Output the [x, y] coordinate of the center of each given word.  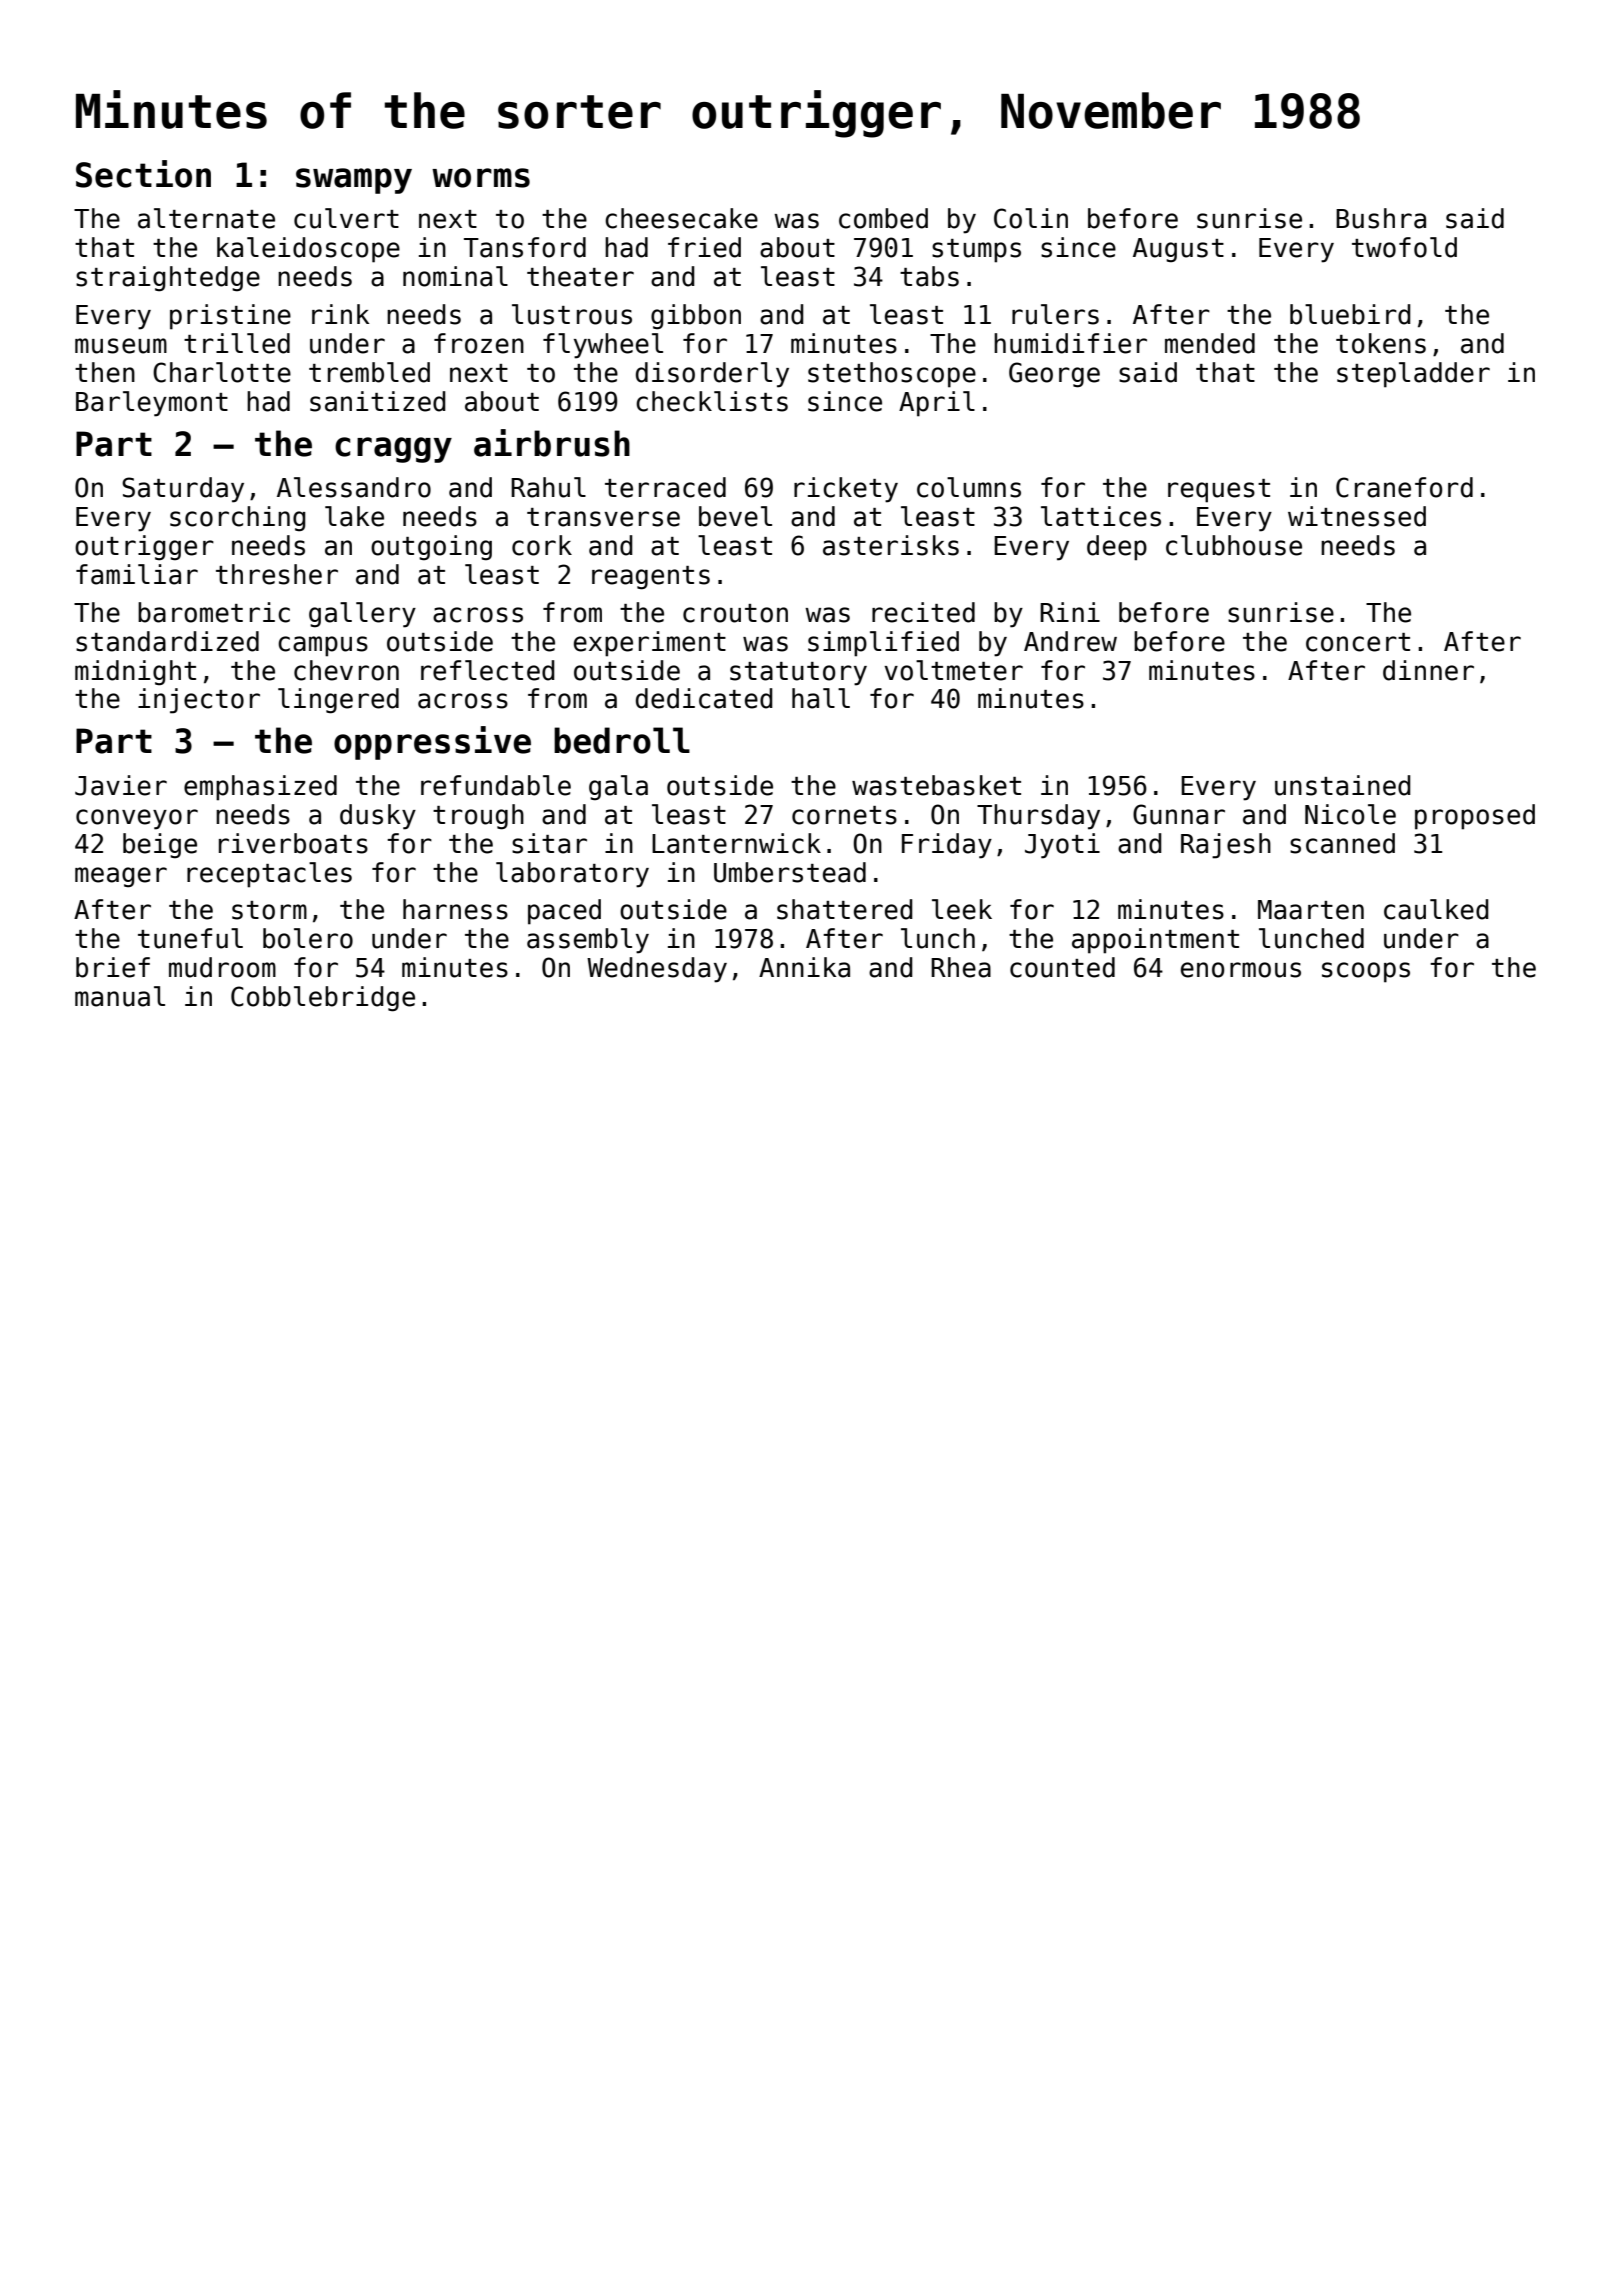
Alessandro [354, 487]
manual [120, 996]
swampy [354, 181]
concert [1358, 642]
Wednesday [657, 970]
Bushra [1381, 218]
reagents [651, 578]
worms [481, 178]
